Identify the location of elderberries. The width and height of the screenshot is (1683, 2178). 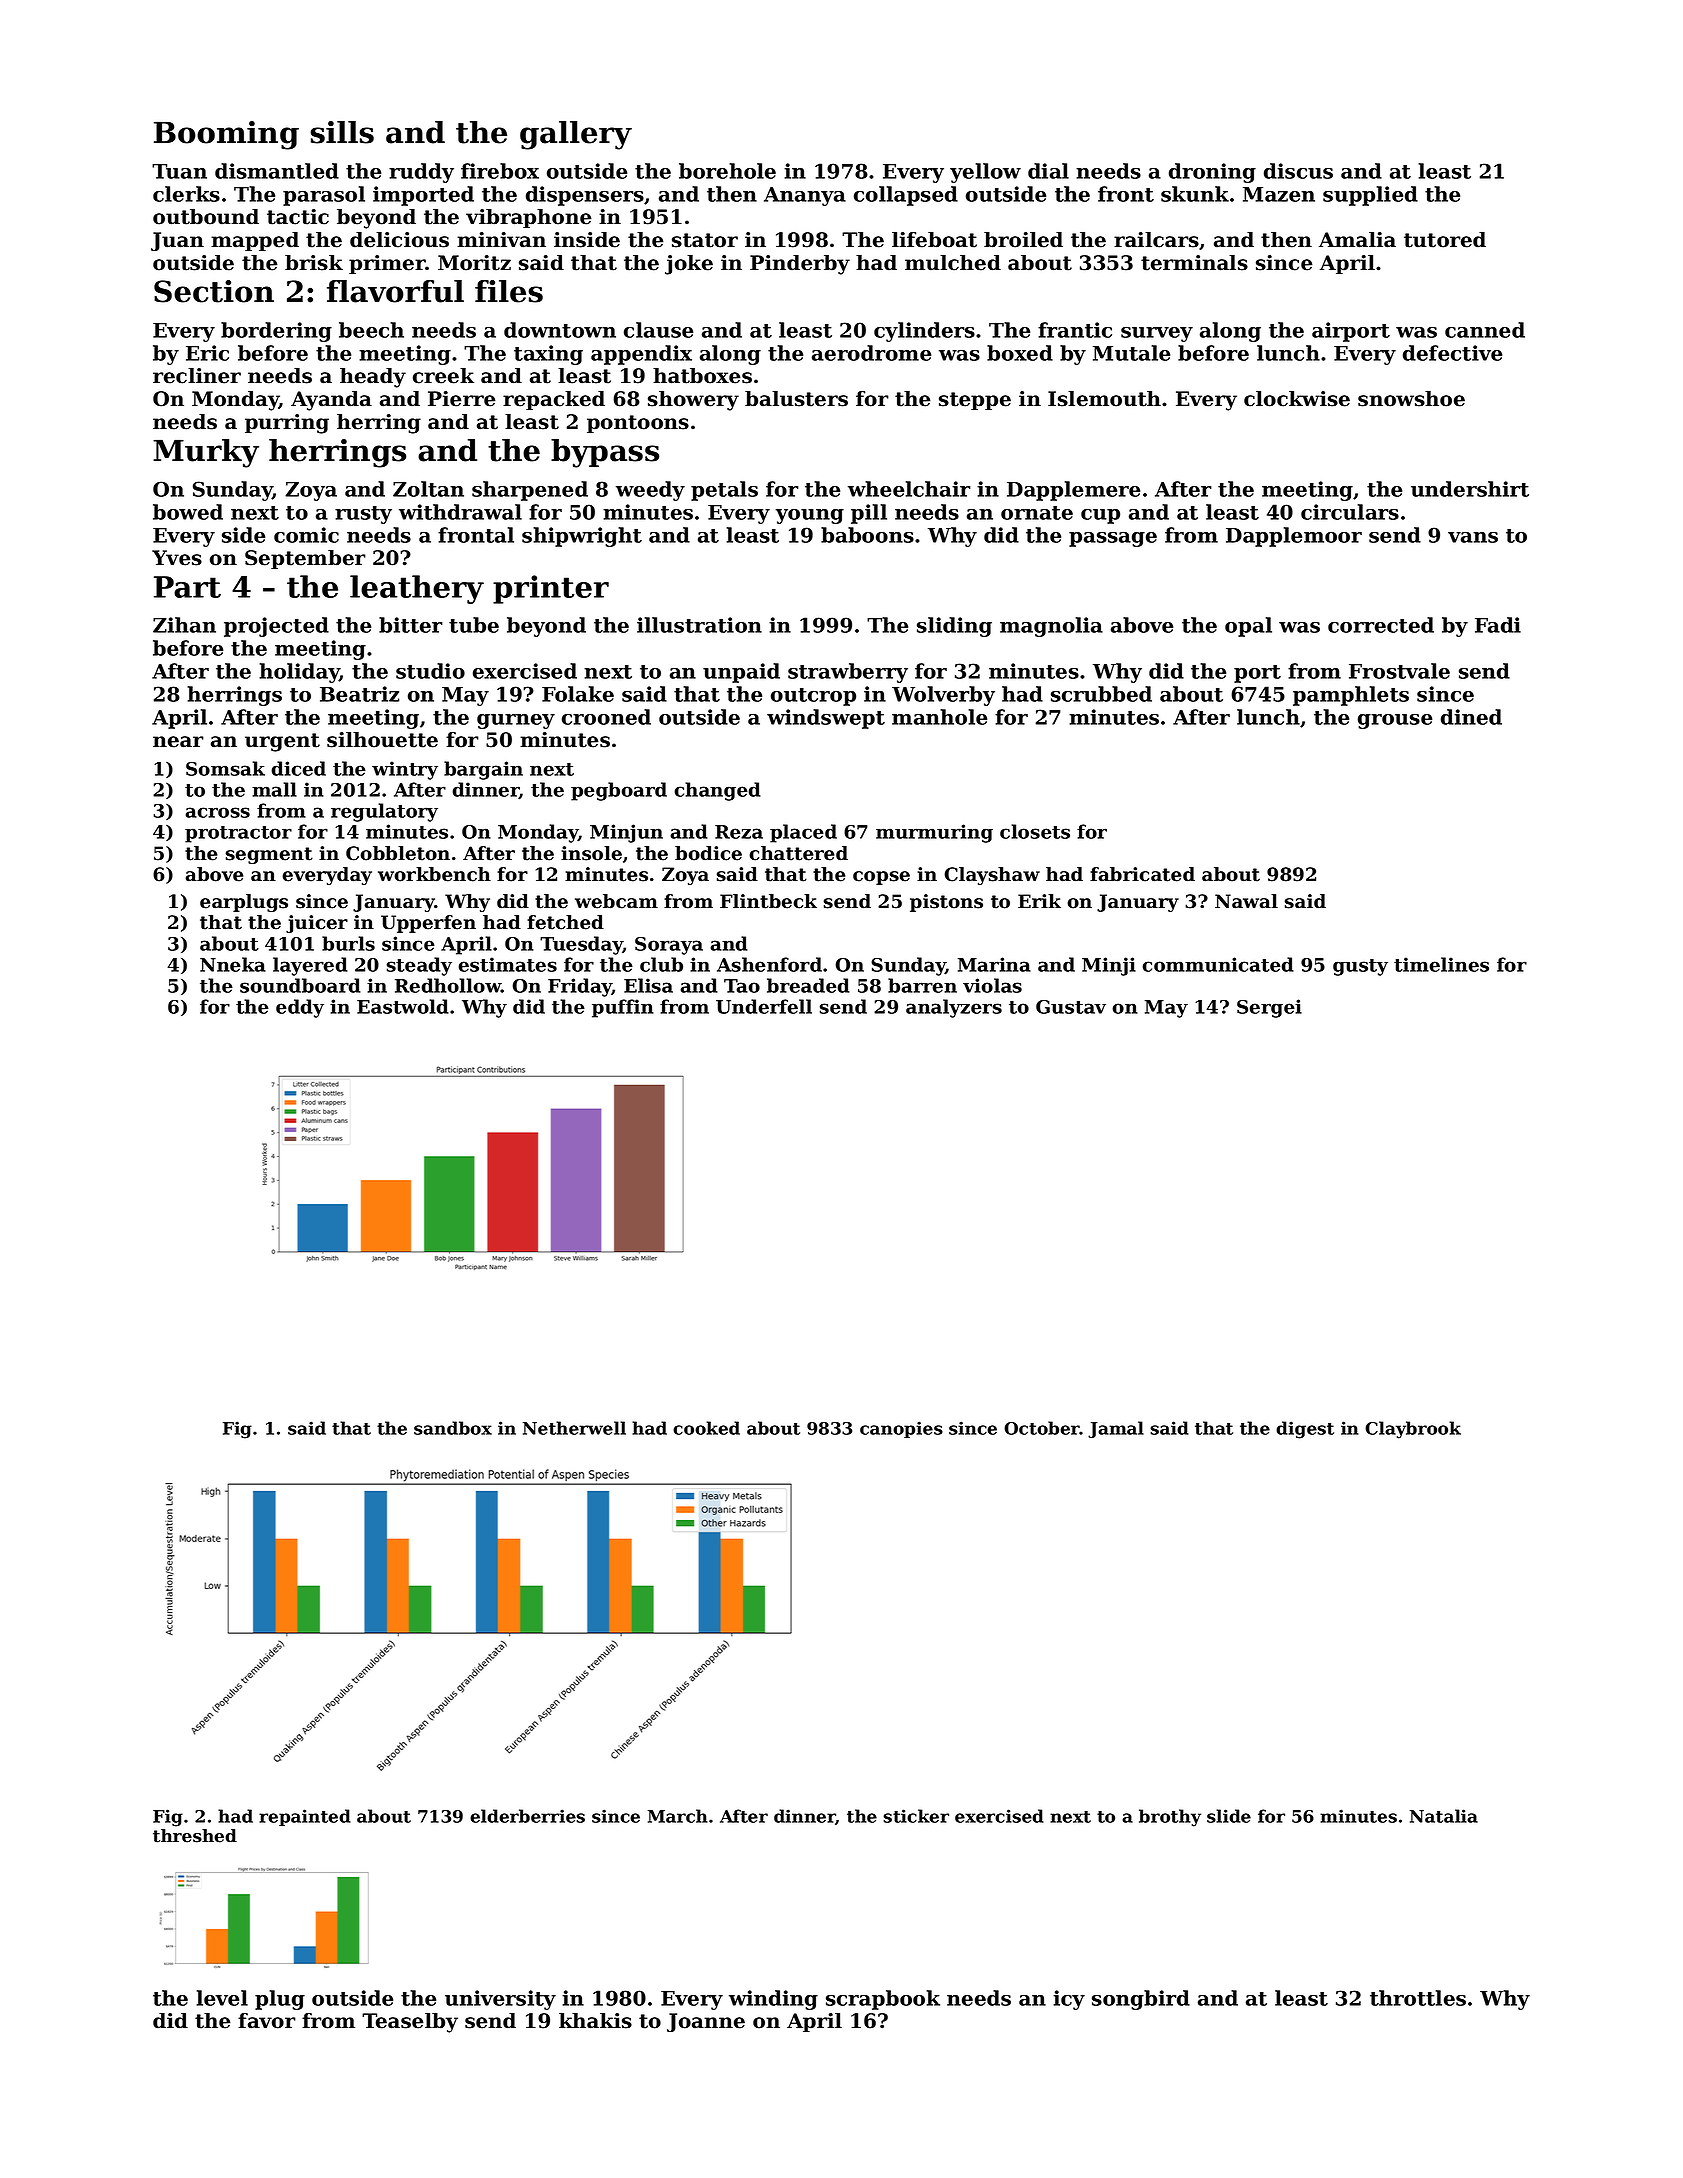
(527, 1816).
